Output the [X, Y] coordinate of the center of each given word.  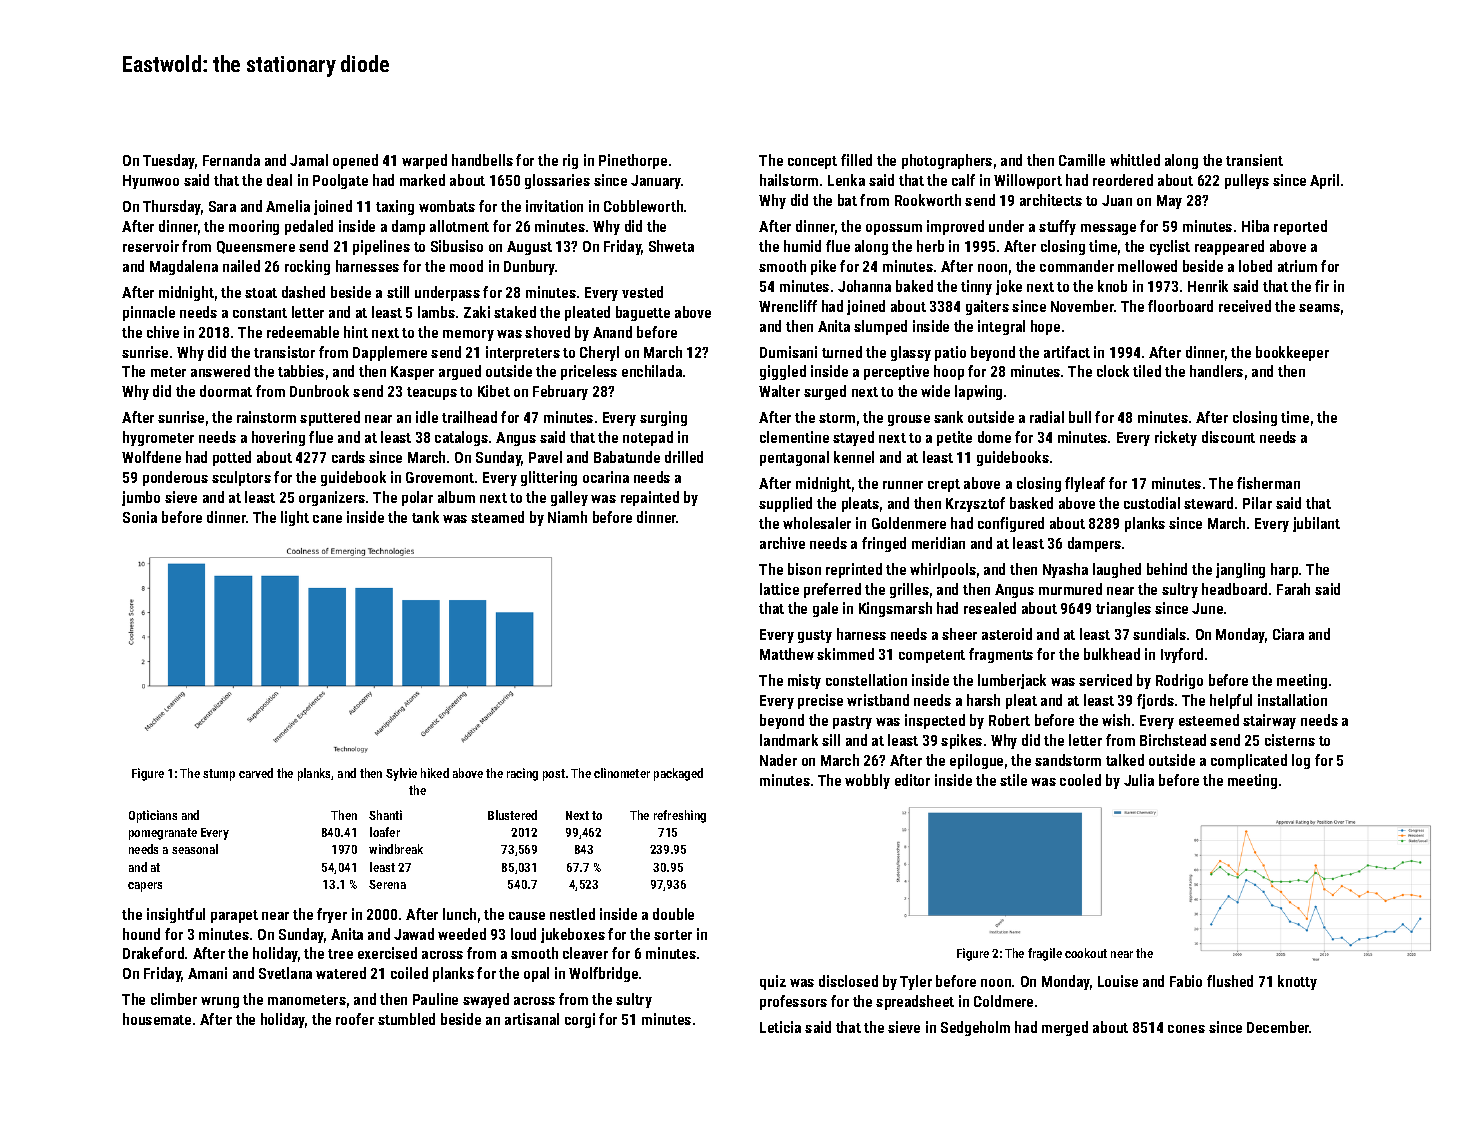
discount [1228, 437]
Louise [1118, 981]
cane [327, 519]
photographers [947, 161]
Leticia [780, 1027]
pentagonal [794, 458]
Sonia [140, 517]
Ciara [1288, 634]
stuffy [1057, 227]
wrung [220, 1002]
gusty [815, 636]
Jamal [309, 160]
